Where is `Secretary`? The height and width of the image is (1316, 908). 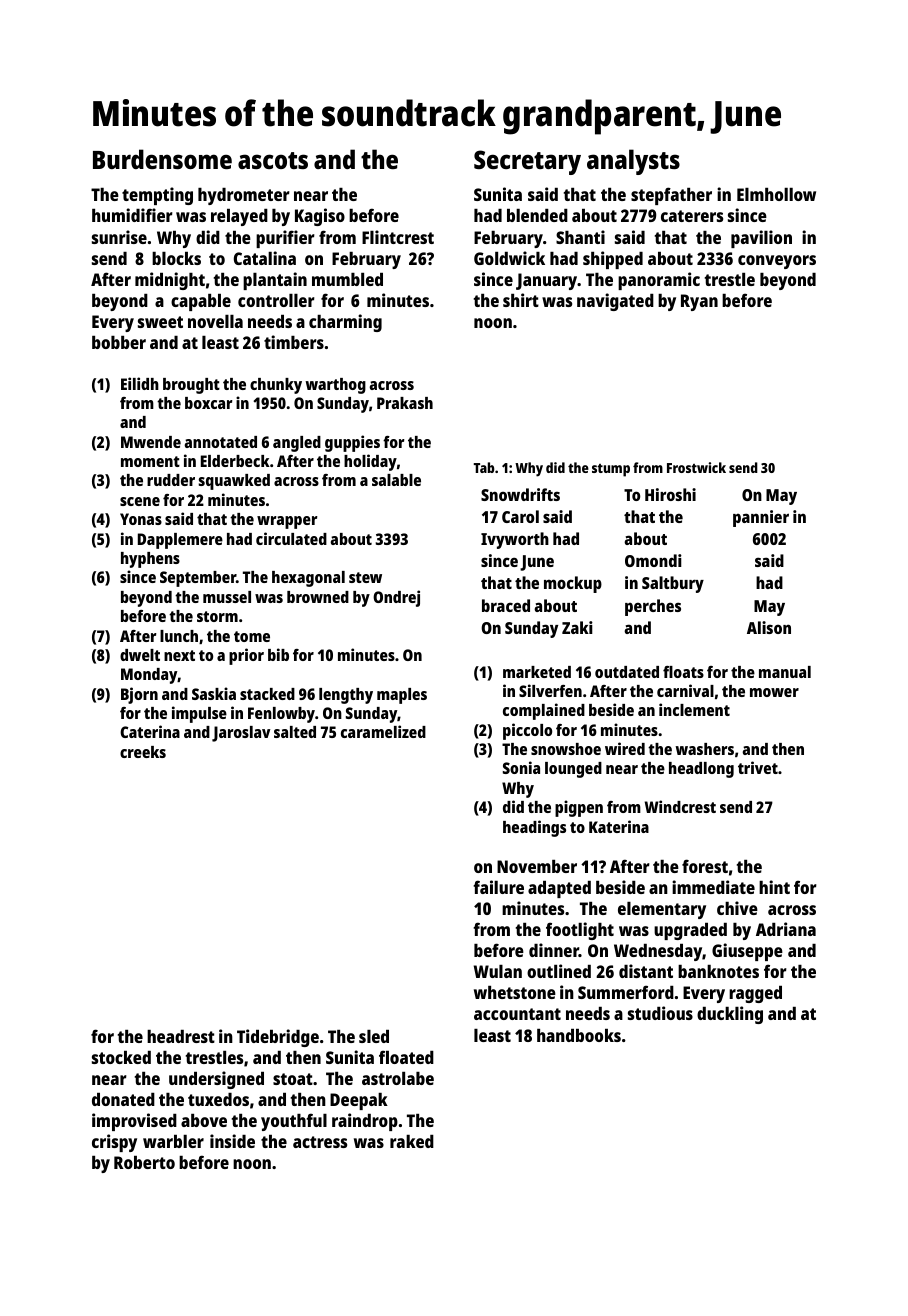 Secretary is located at coordinates (527, 162).
